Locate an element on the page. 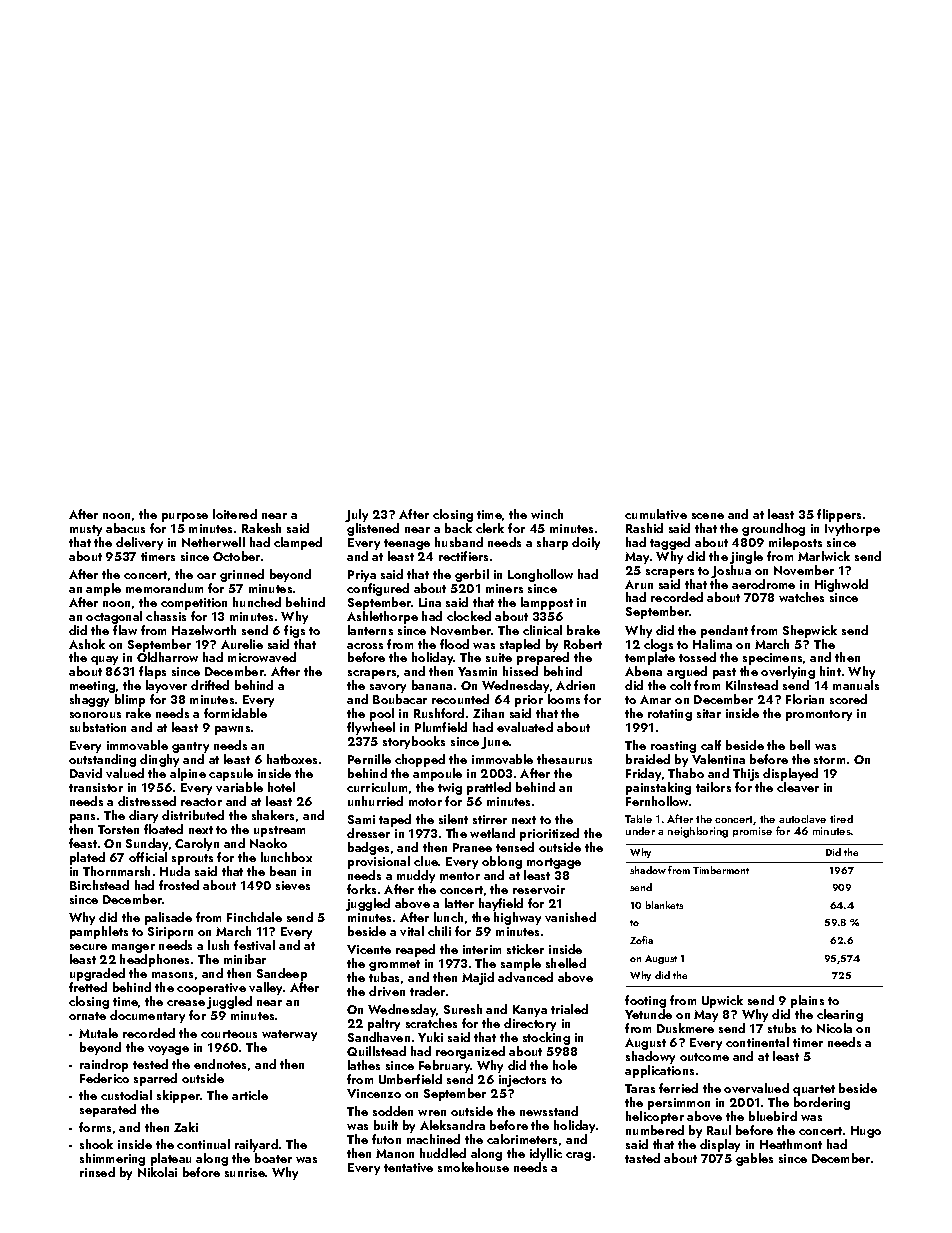 Image resolution: width=952 pixels, height=1233 pixels. bell is located at coordinates (800, 745).
